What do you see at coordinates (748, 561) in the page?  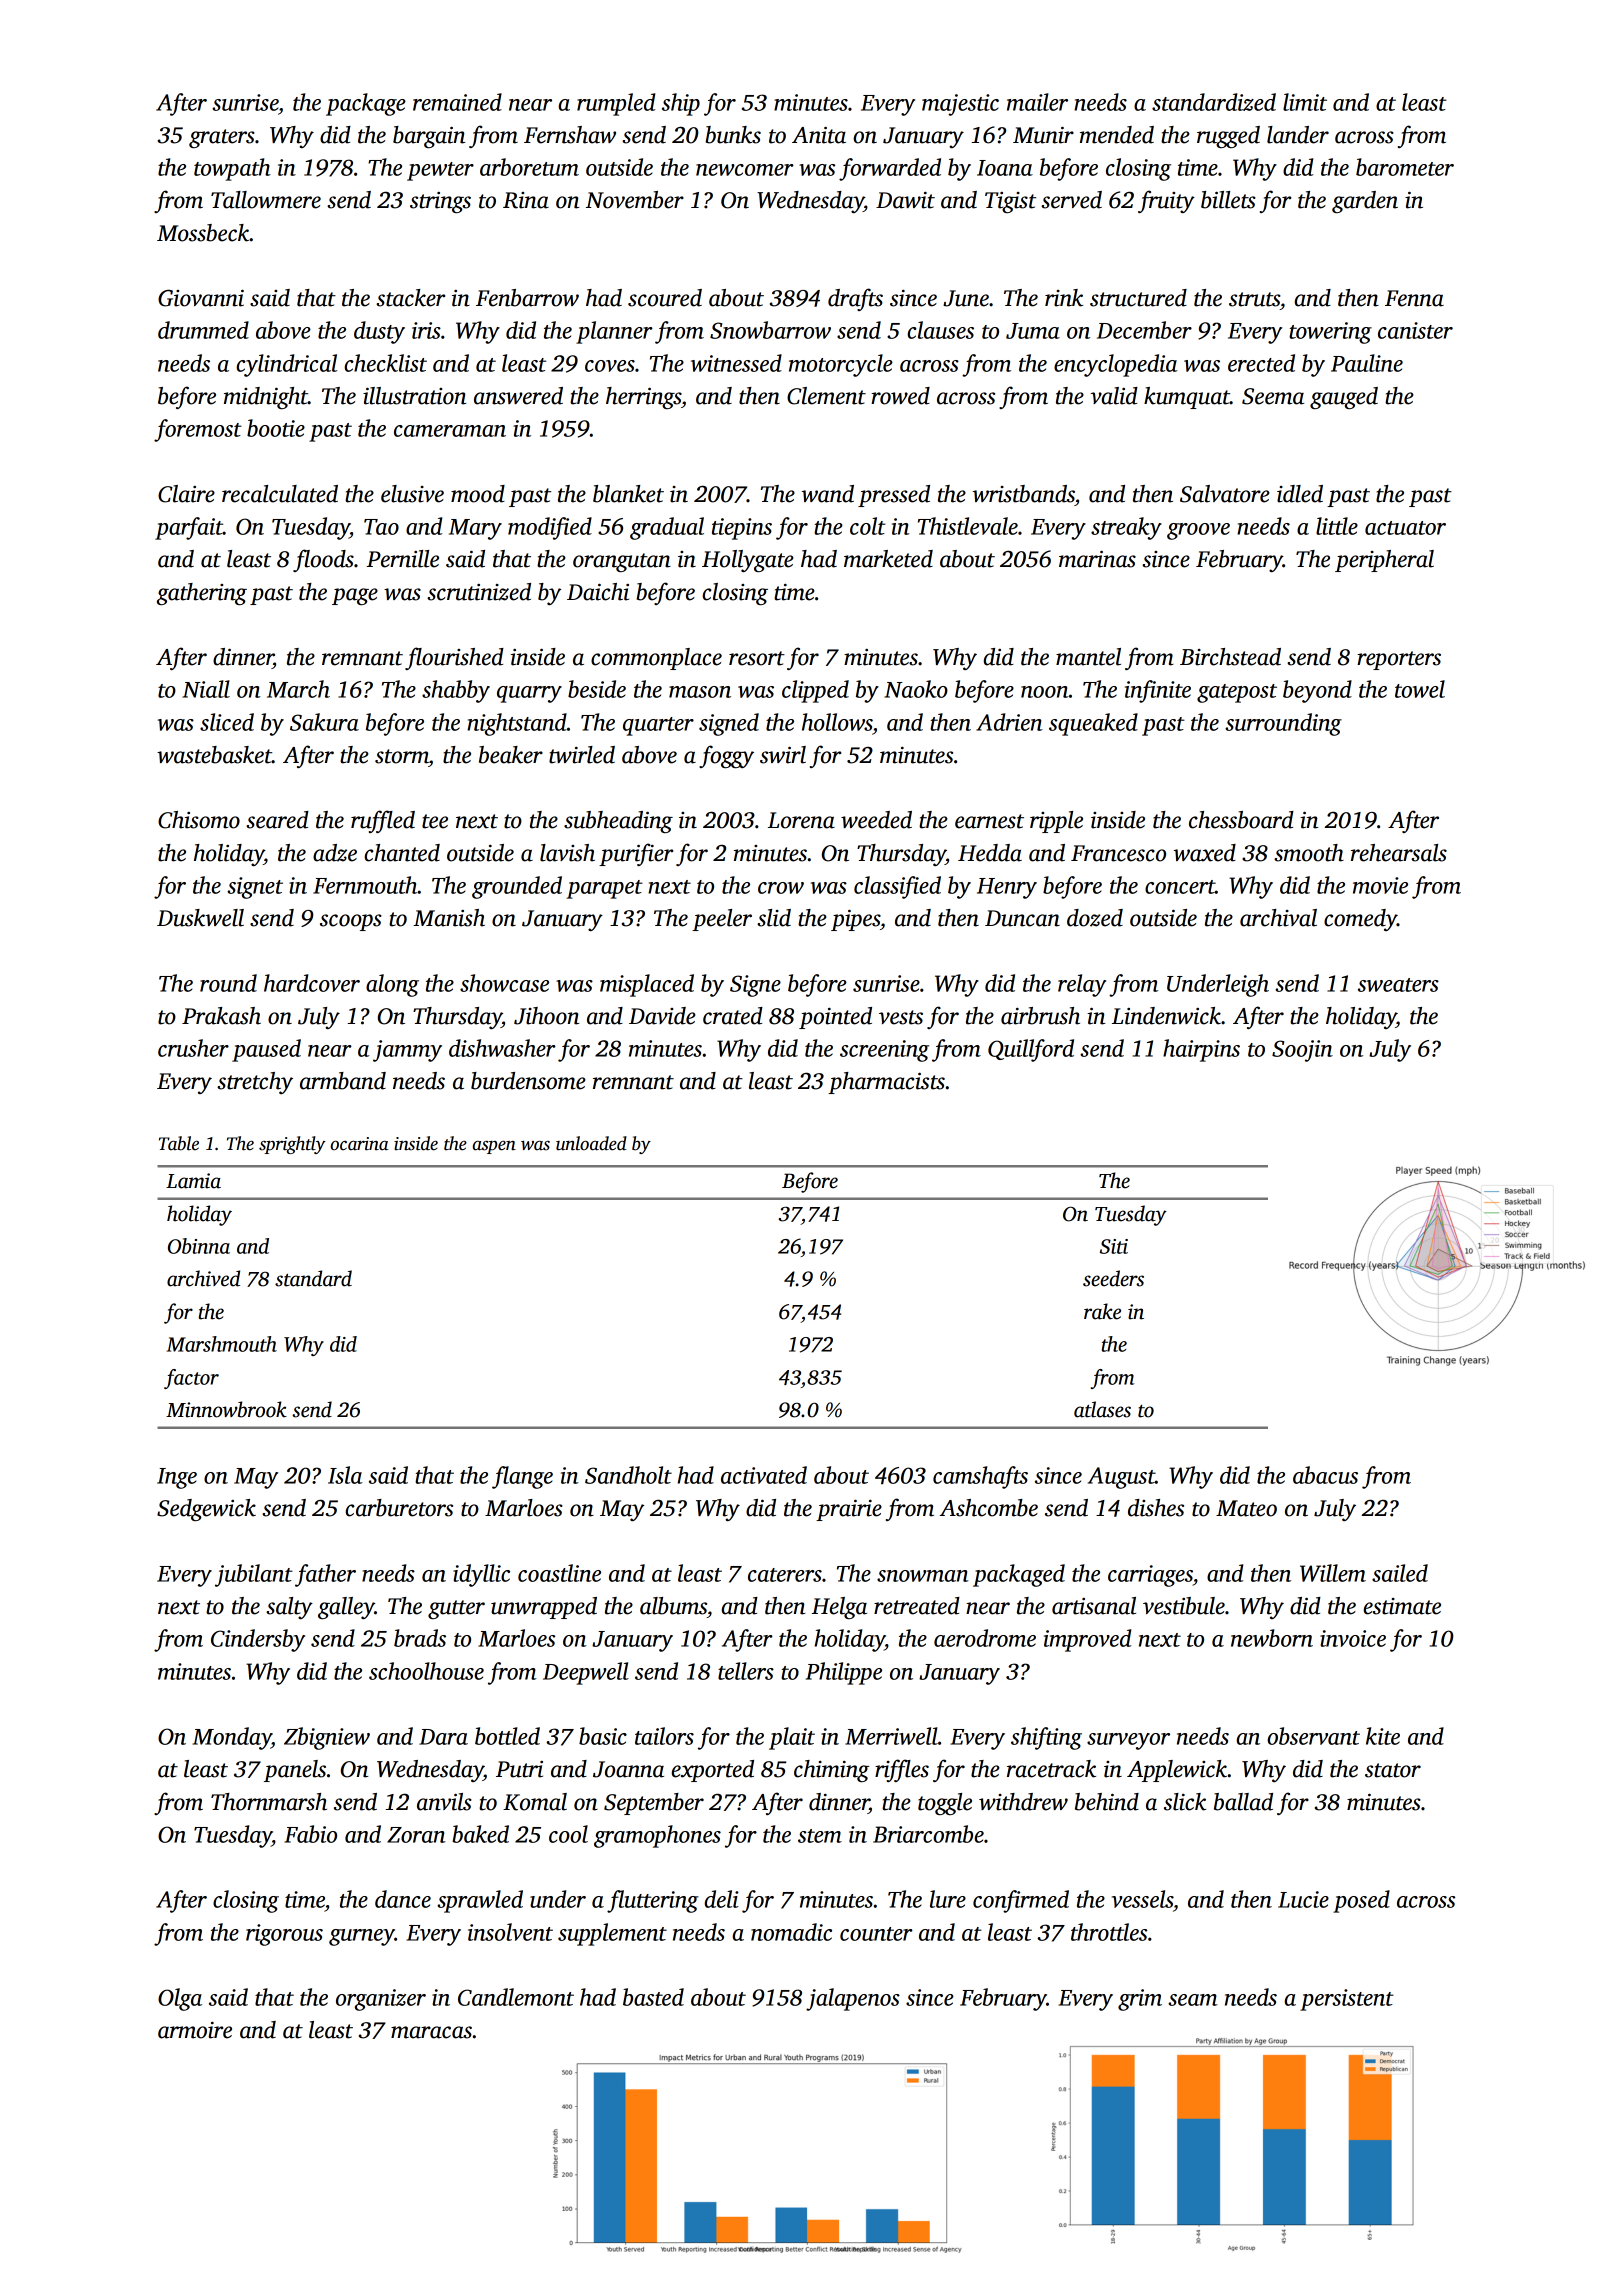 I see `Hollygate` at bounding box center [748, 561].
